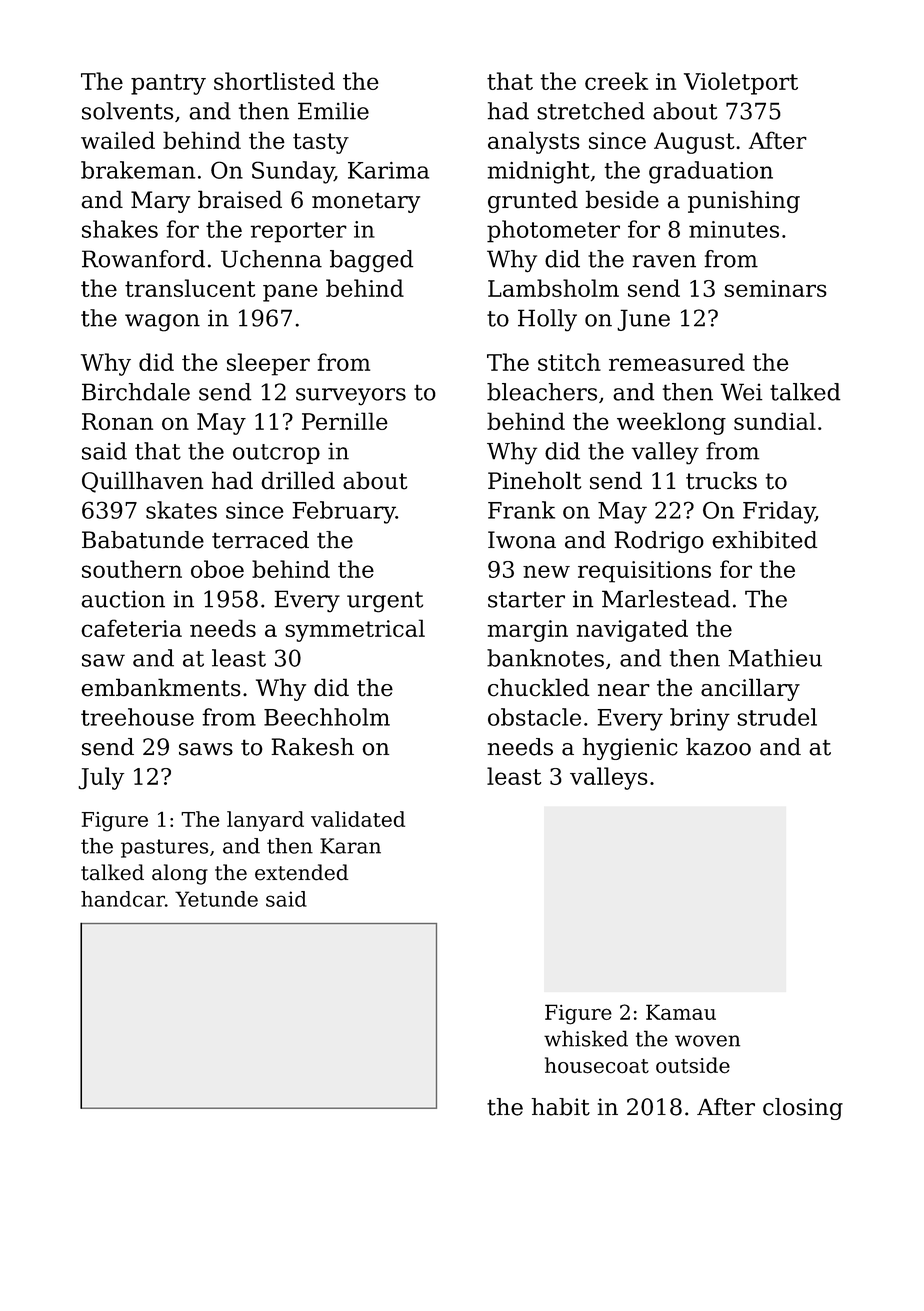 The image size is (924, 1311). Describe the element at coordinates (358, 819) in the image. I see `validated` at that location.
